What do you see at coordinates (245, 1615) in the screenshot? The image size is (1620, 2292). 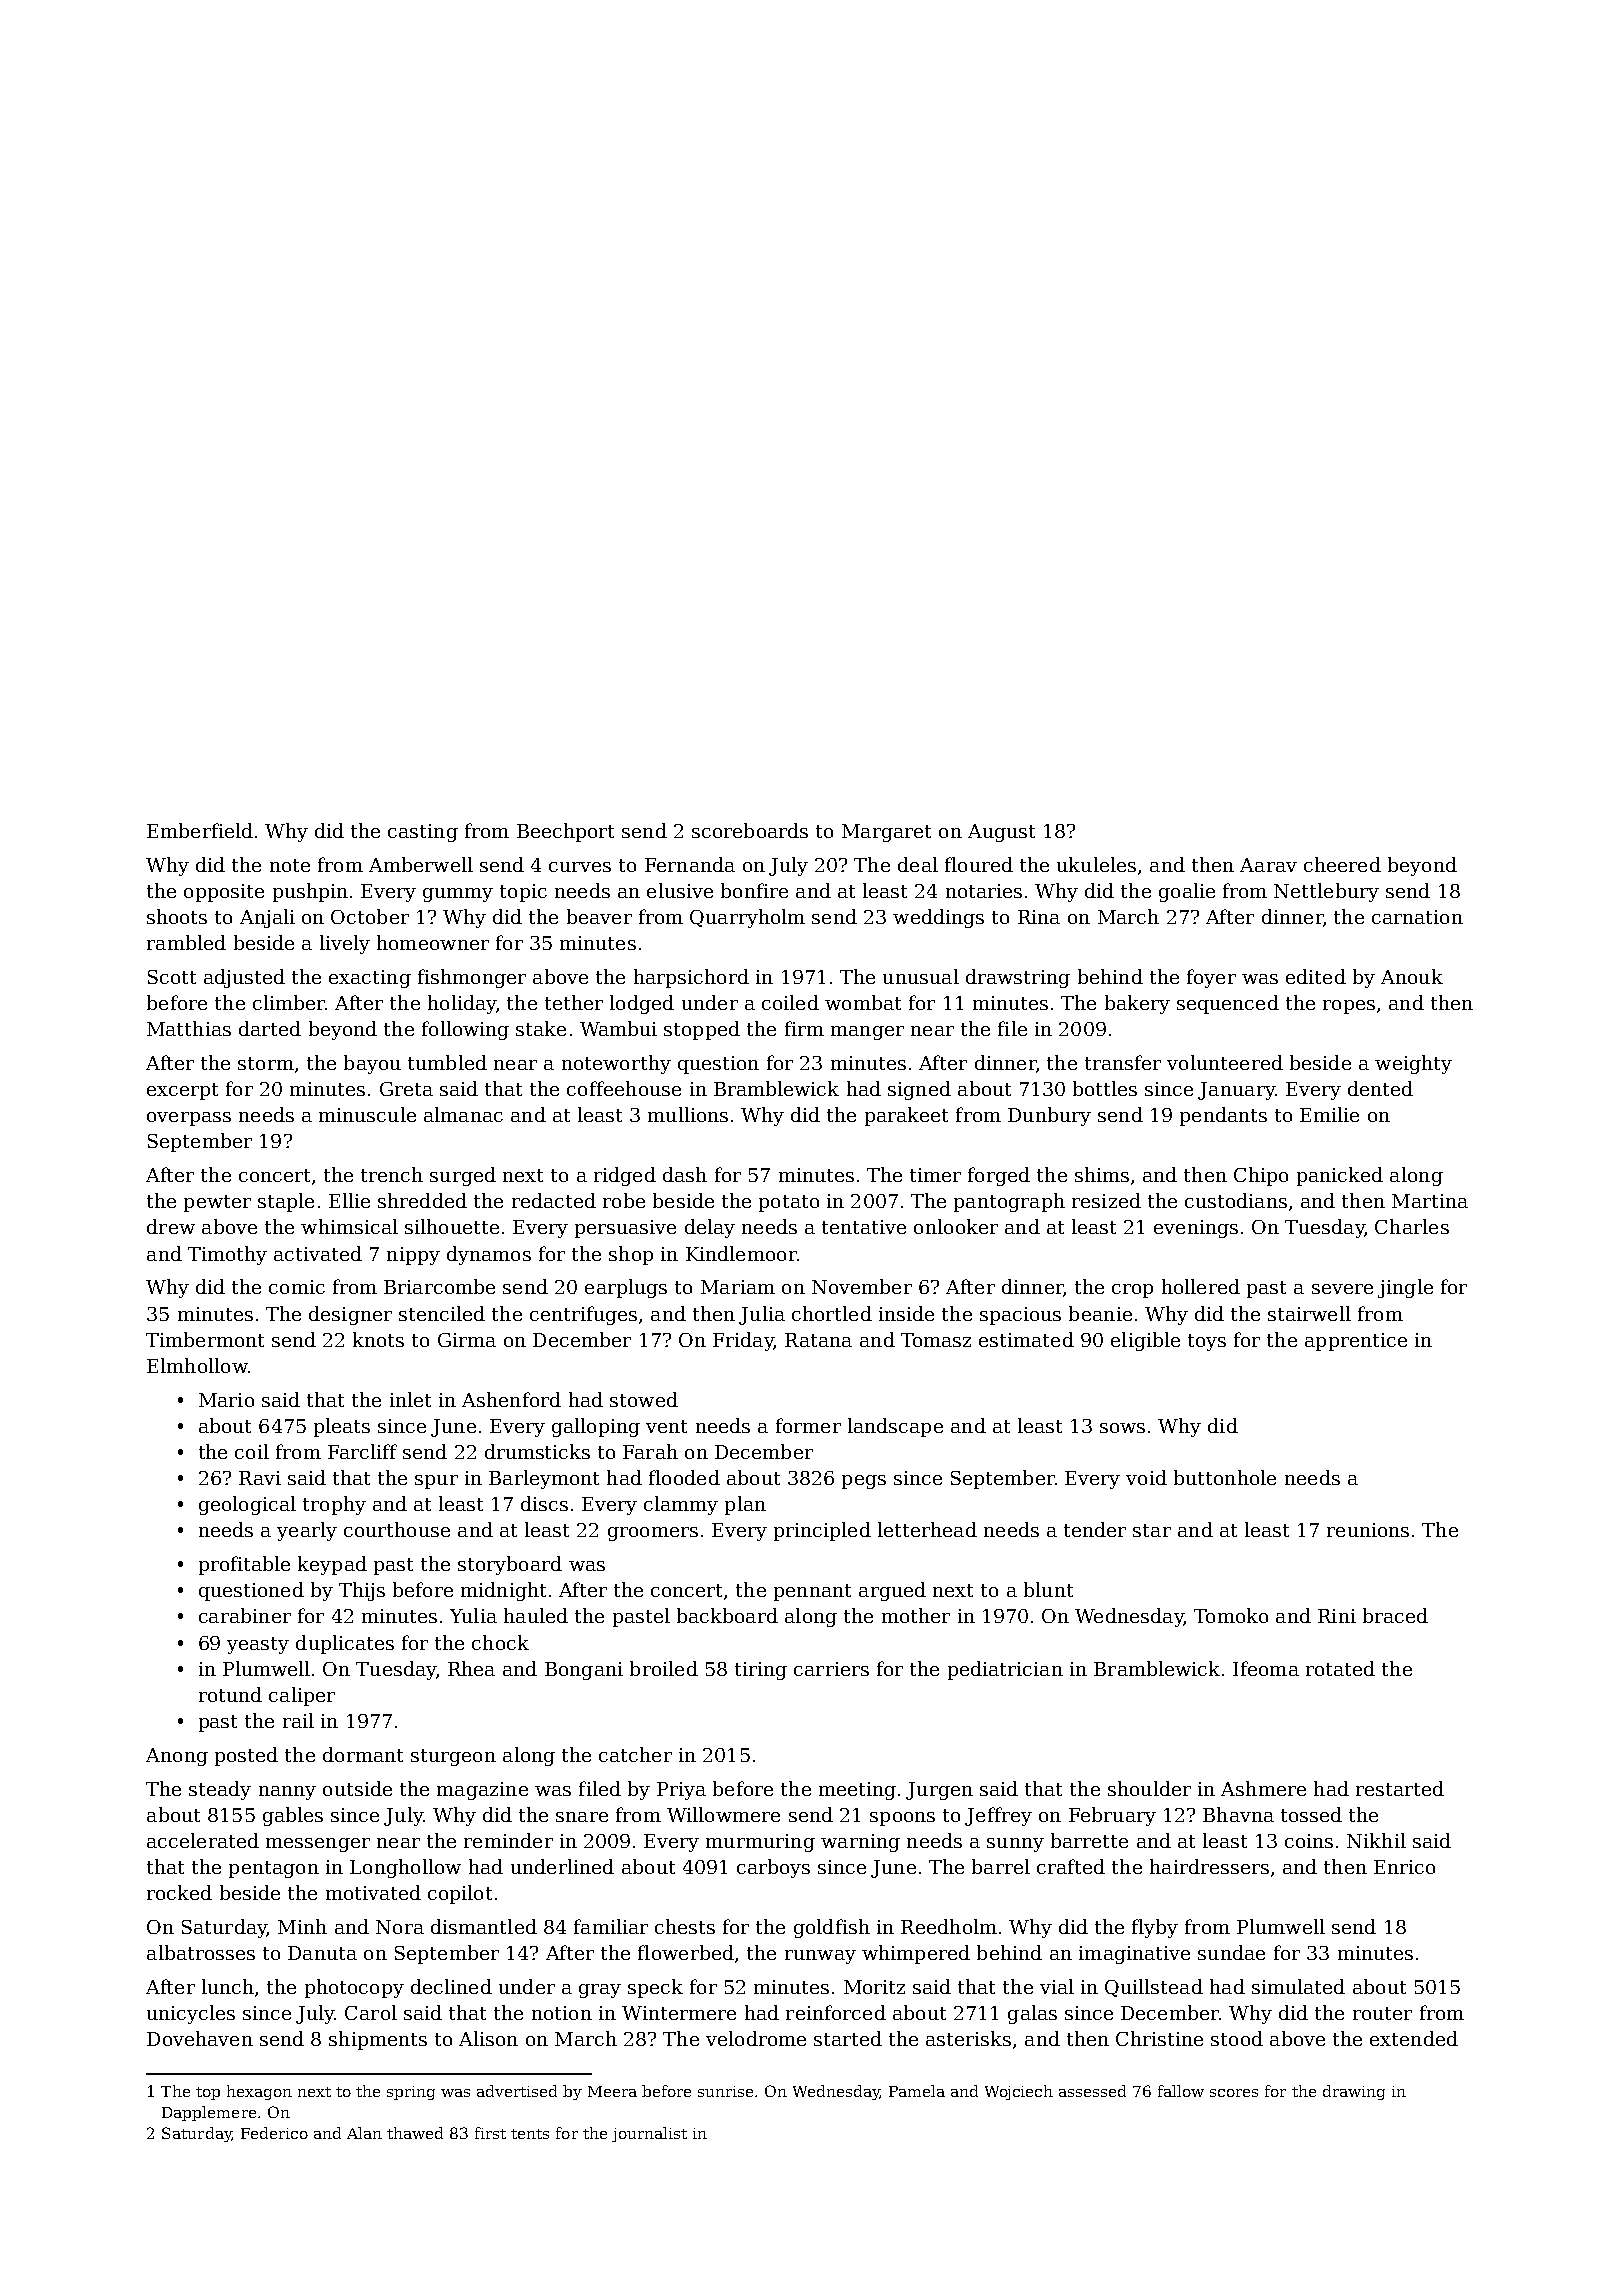 I see `carabiner` at bounding box center [245, 1615].
